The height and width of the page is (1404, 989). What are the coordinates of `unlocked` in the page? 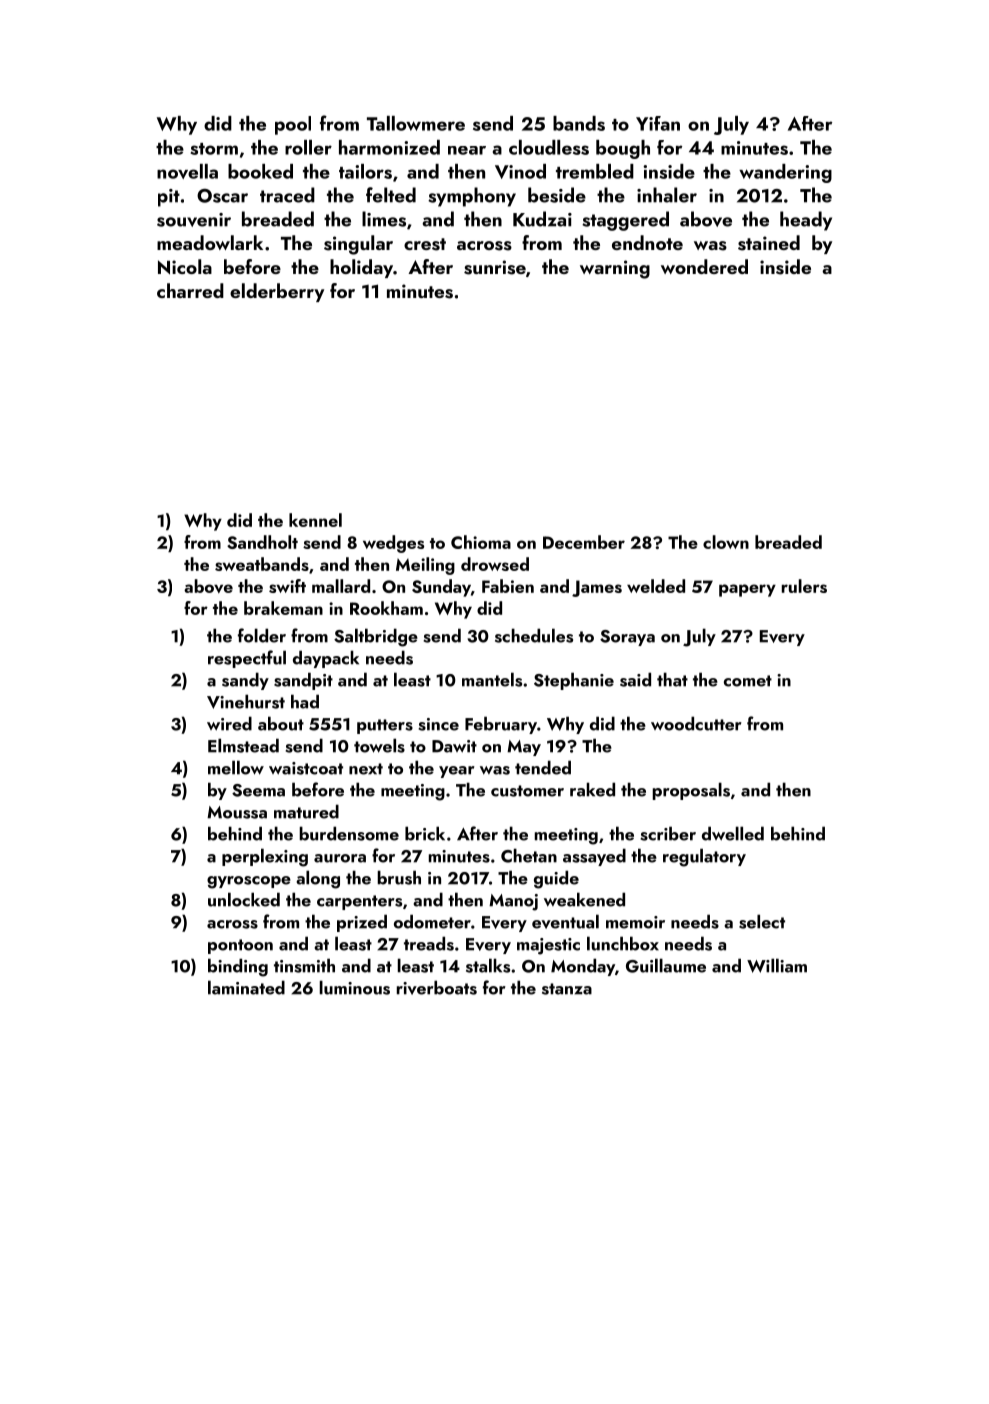 It's located at (244, 899).
